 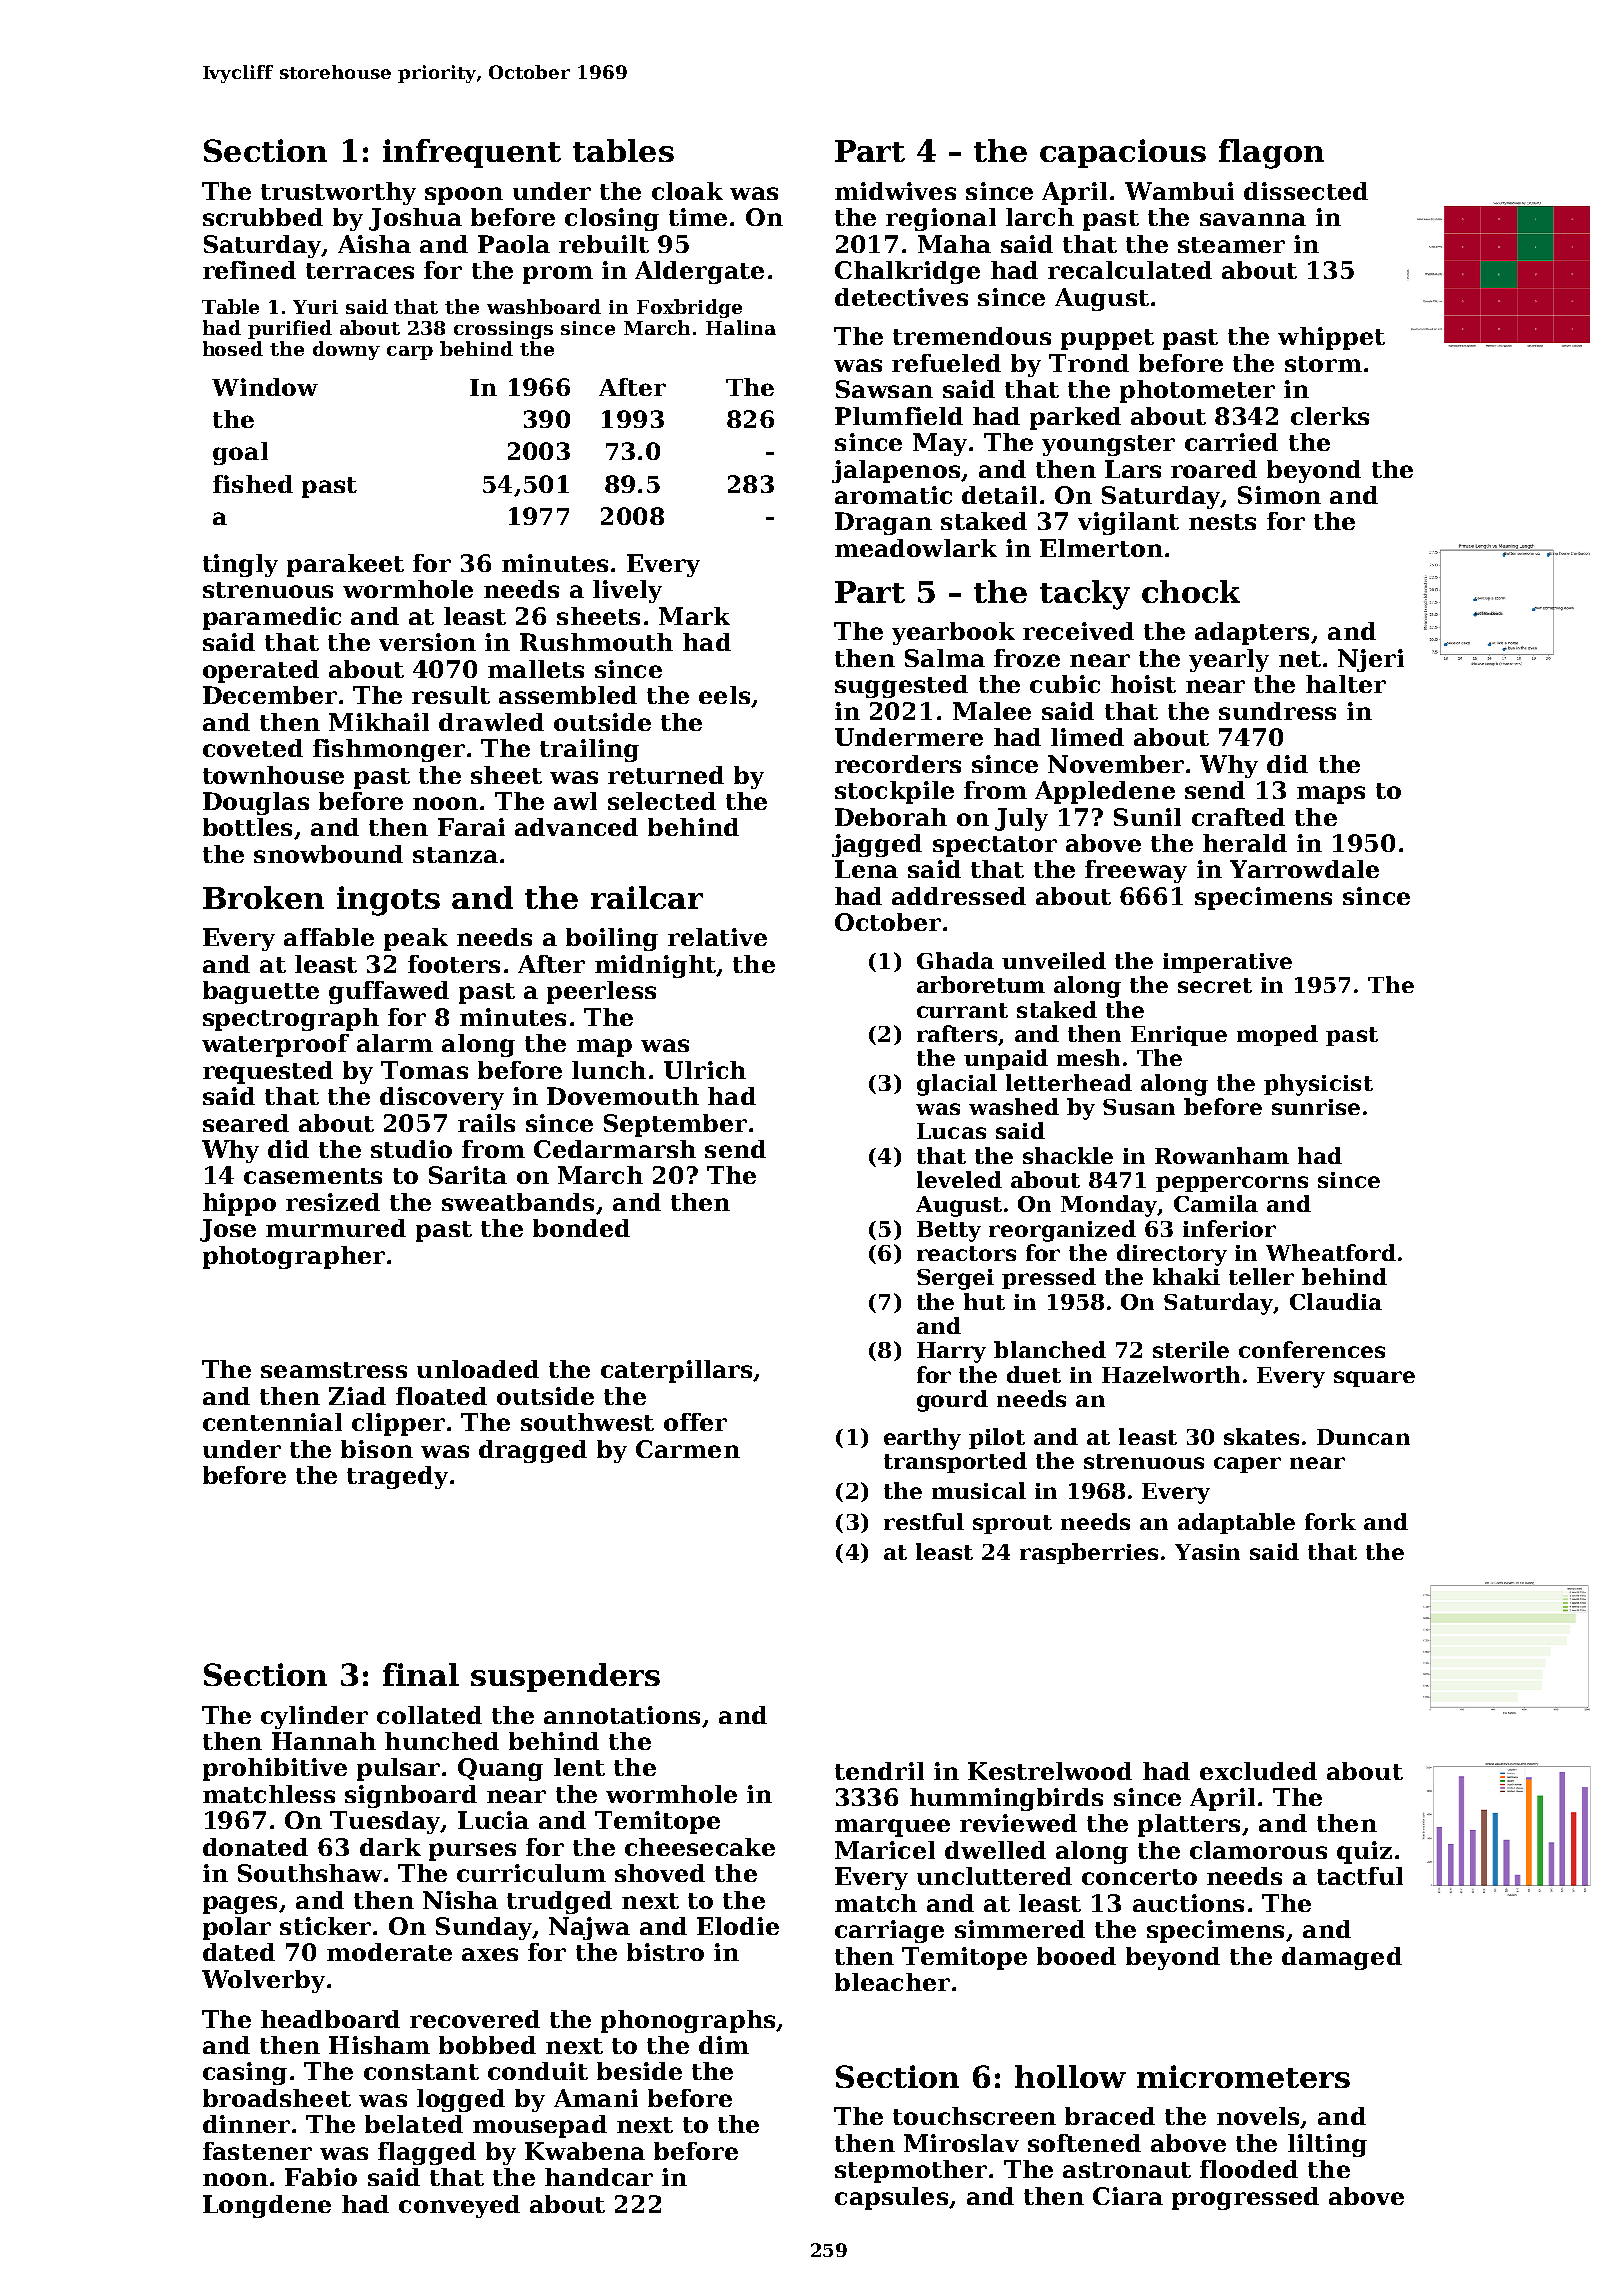 I want to click on conveyed, so click(x=459, y=2206).
